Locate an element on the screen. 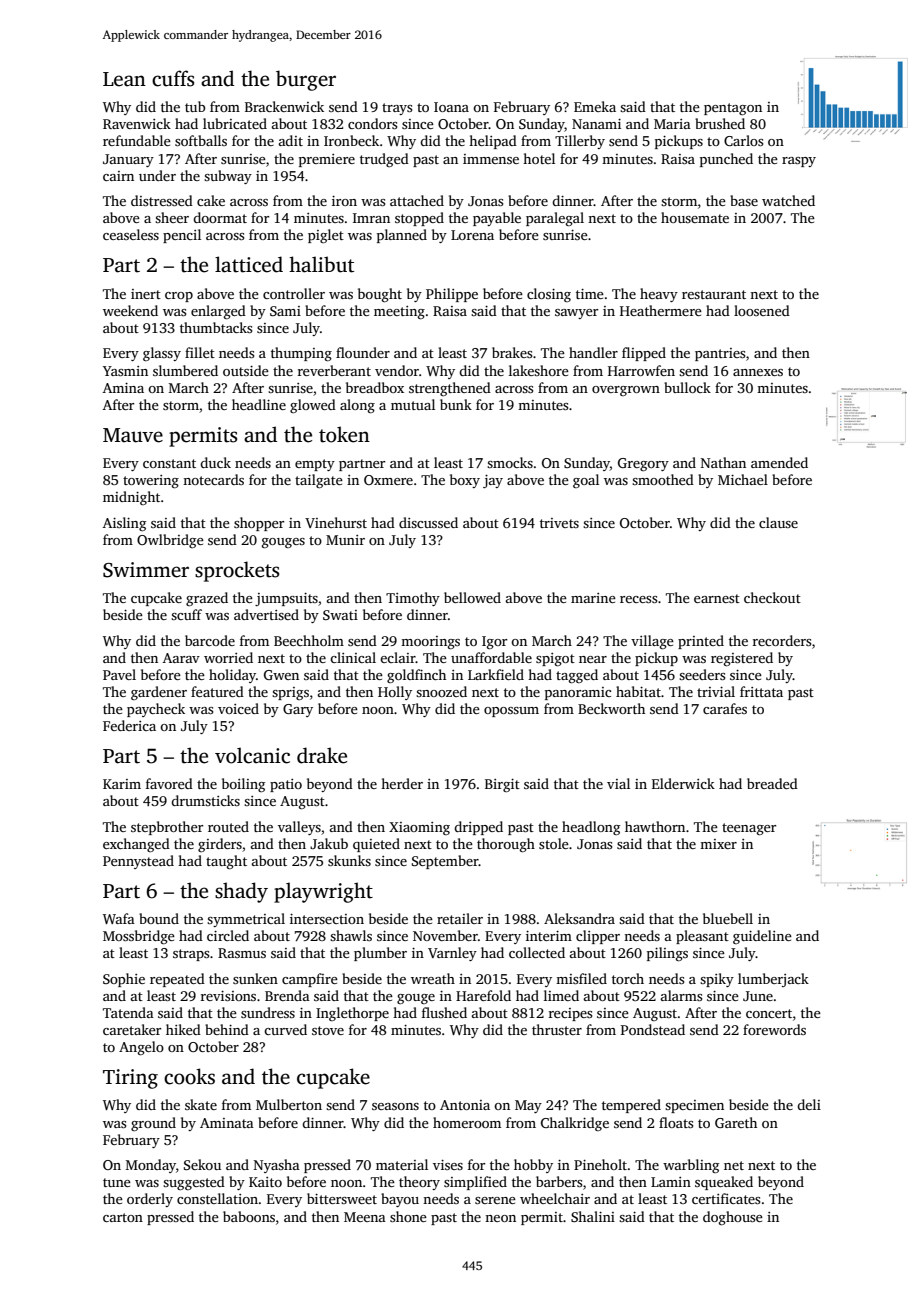 This screenshot has width=924, height=1308. forewords is located at coordinates (774, 1029).
